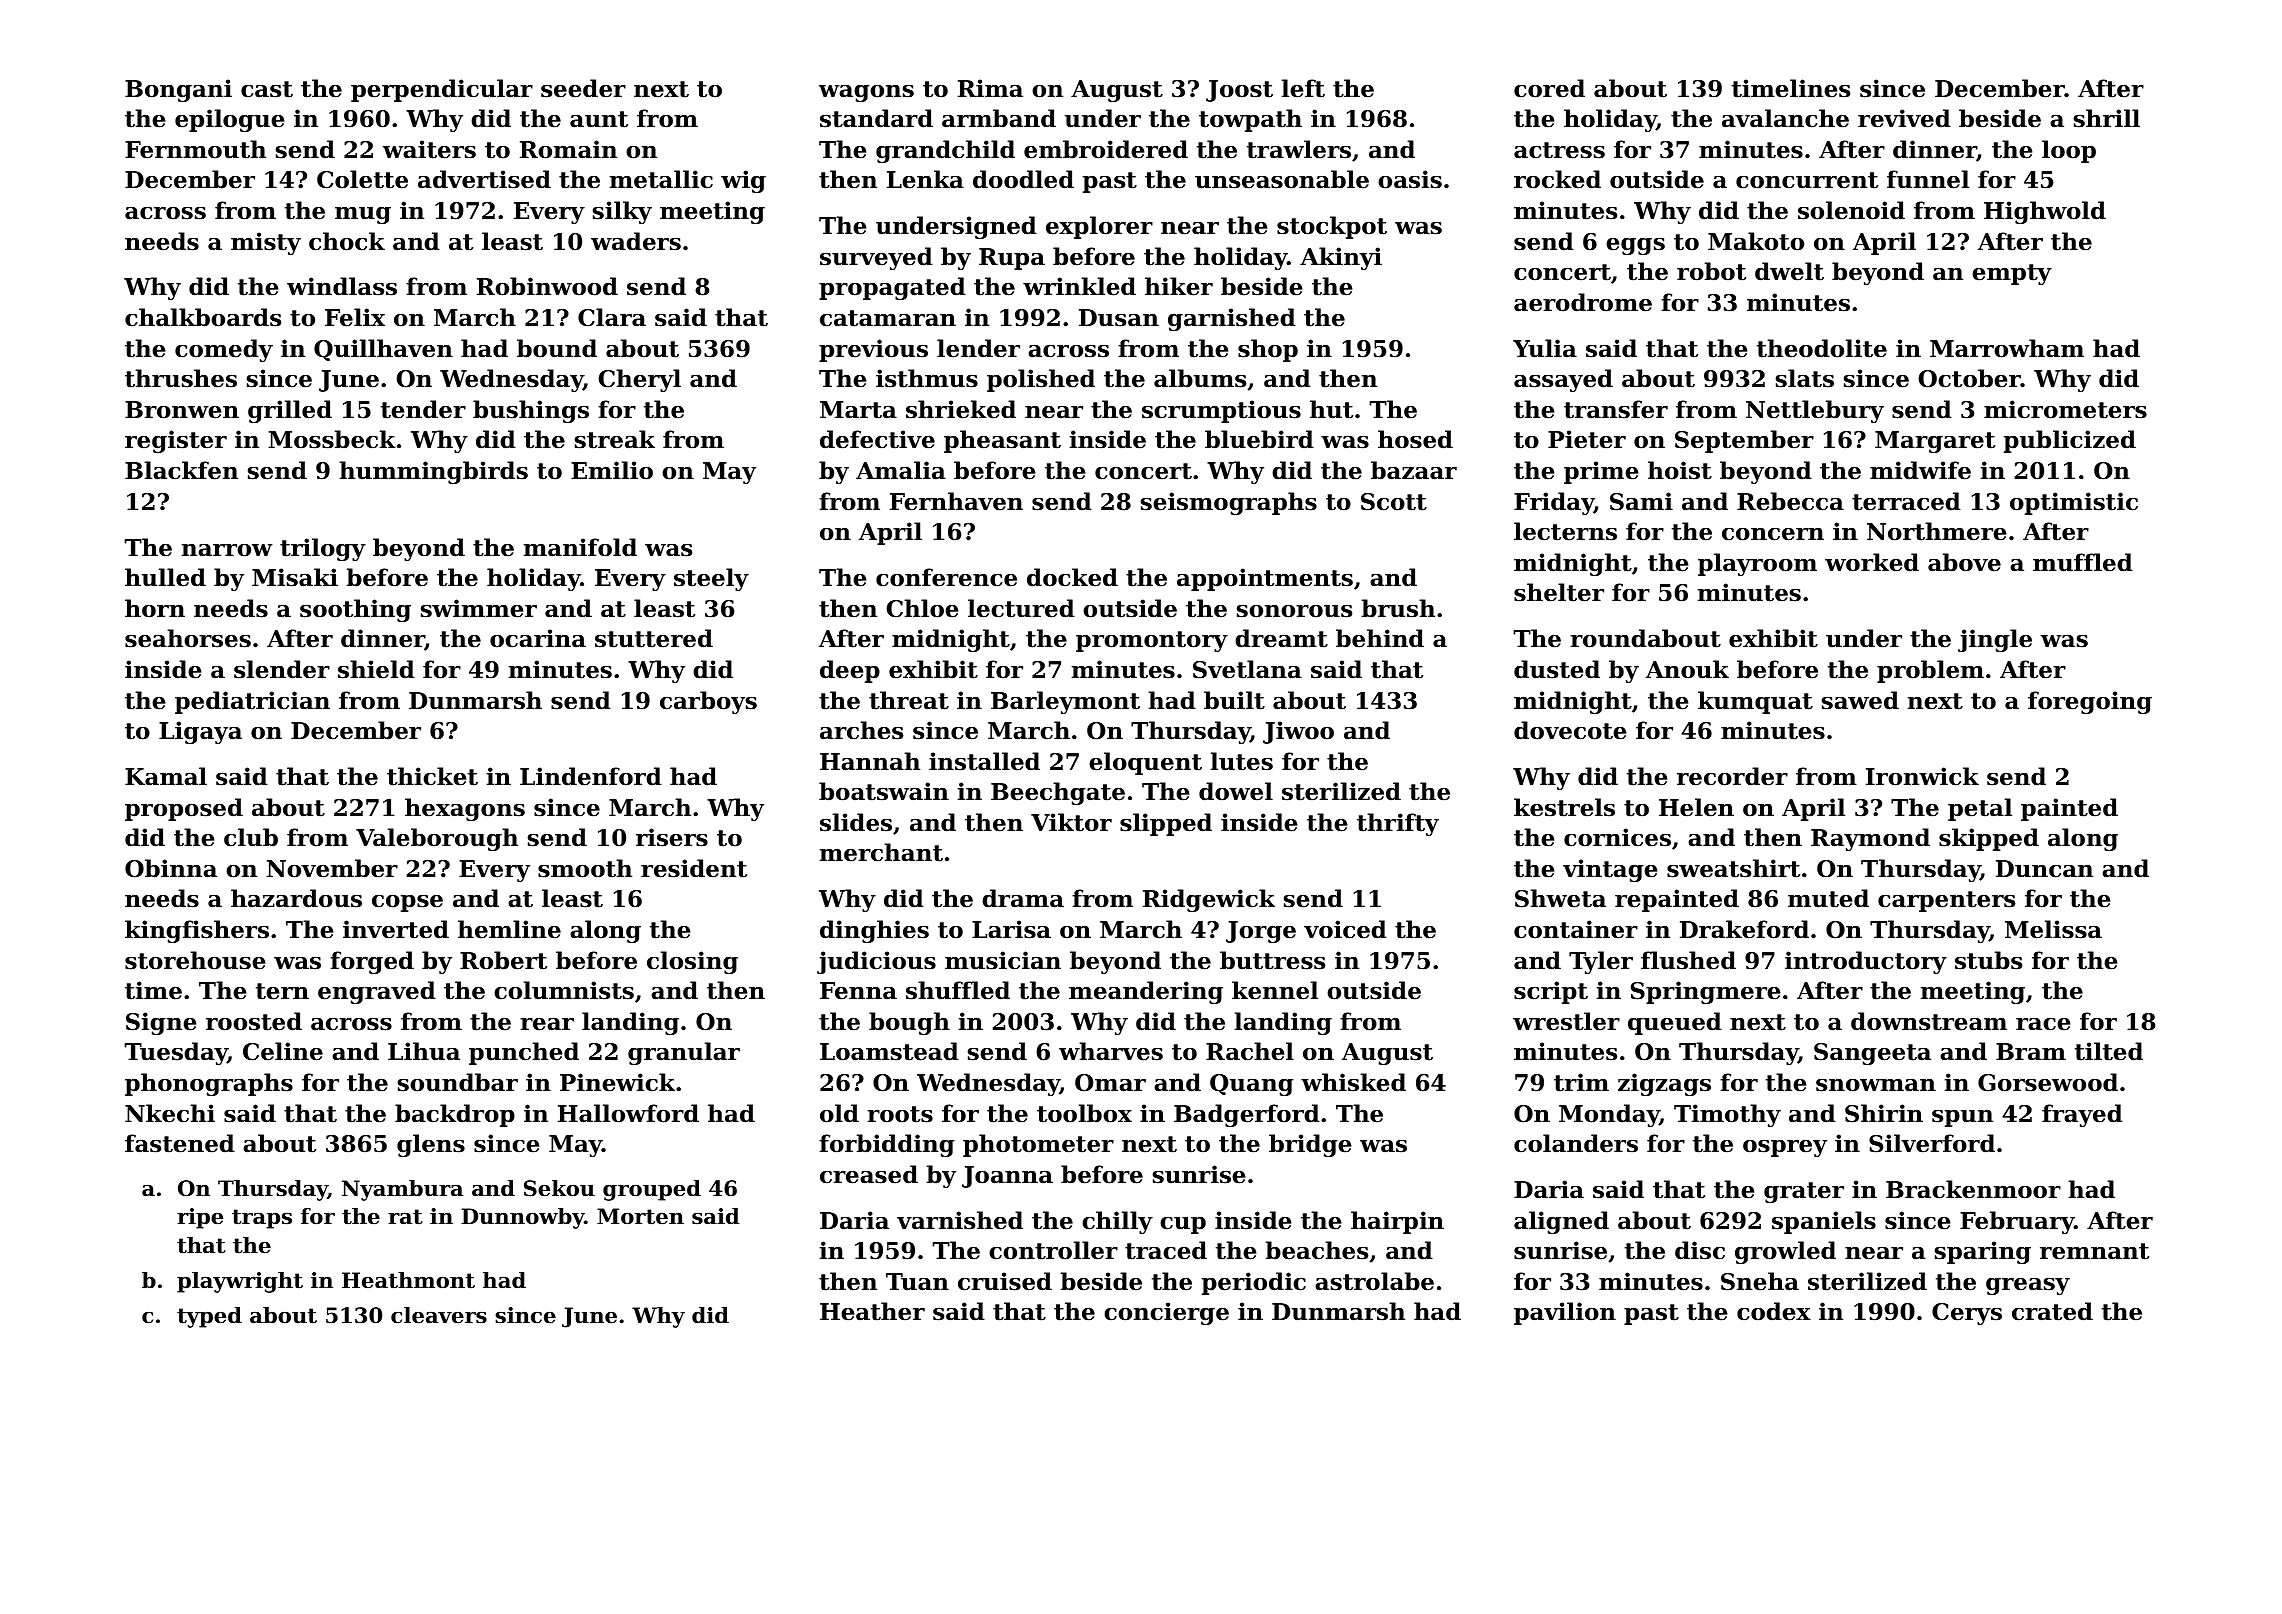  What do you see at coordinates (1111, 1051) in the document?
I see `wharves` at bounding box center [1111, 1051].
